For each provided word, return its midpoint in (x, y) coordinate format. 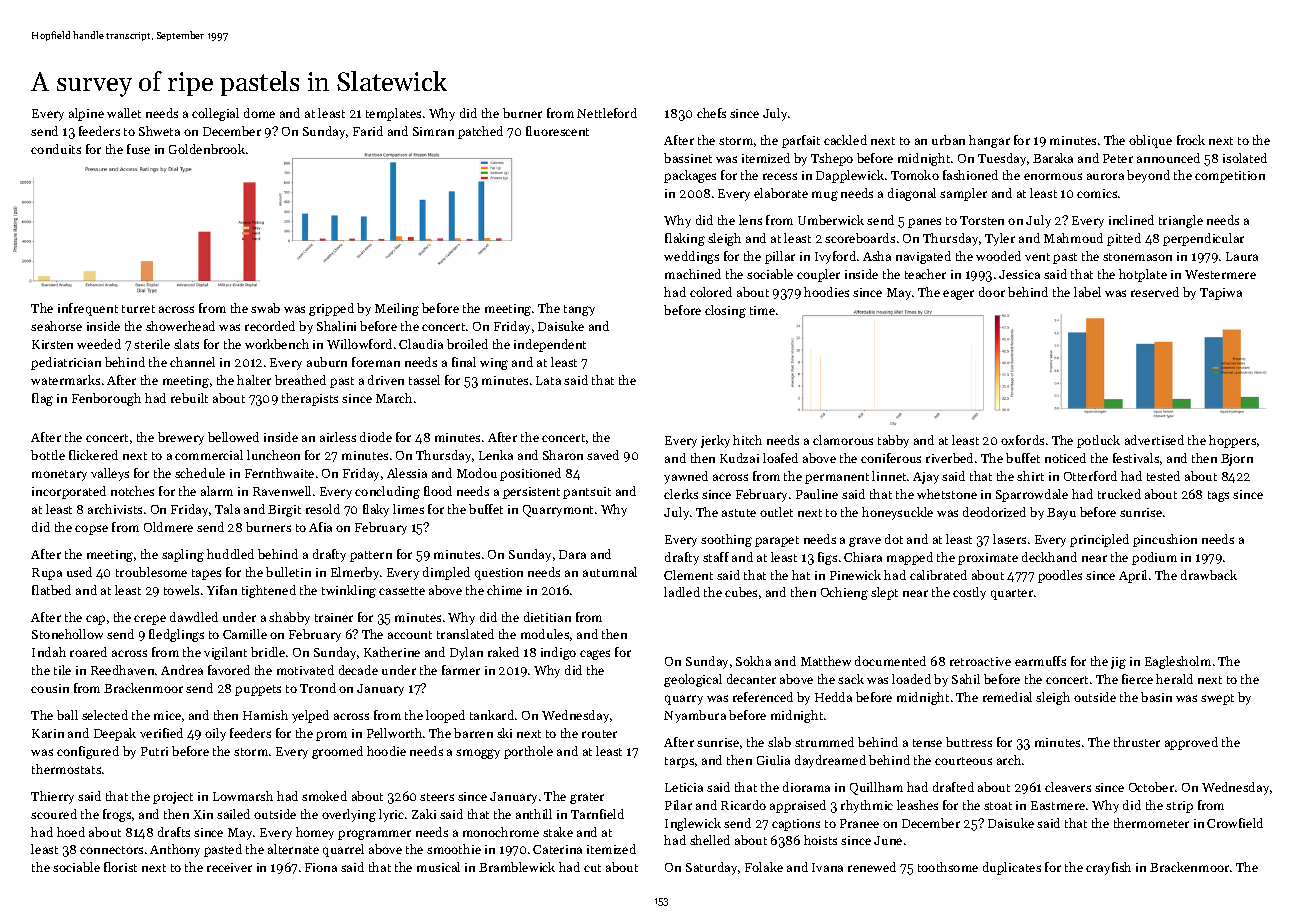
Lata (548, 380)
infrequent (88, 309)
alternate (293, 849)
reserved (1155, 292)
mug (825, 196)
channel (192, 362)
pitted (1124, 239)
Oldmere (168, 527)
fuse (138, 149)
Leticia (684, 787)
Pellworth (394, 733)
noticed (1065, 458)
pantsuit (587, 493)
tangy (579, 310)
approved (1191, 743)
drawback (1209, 575)
